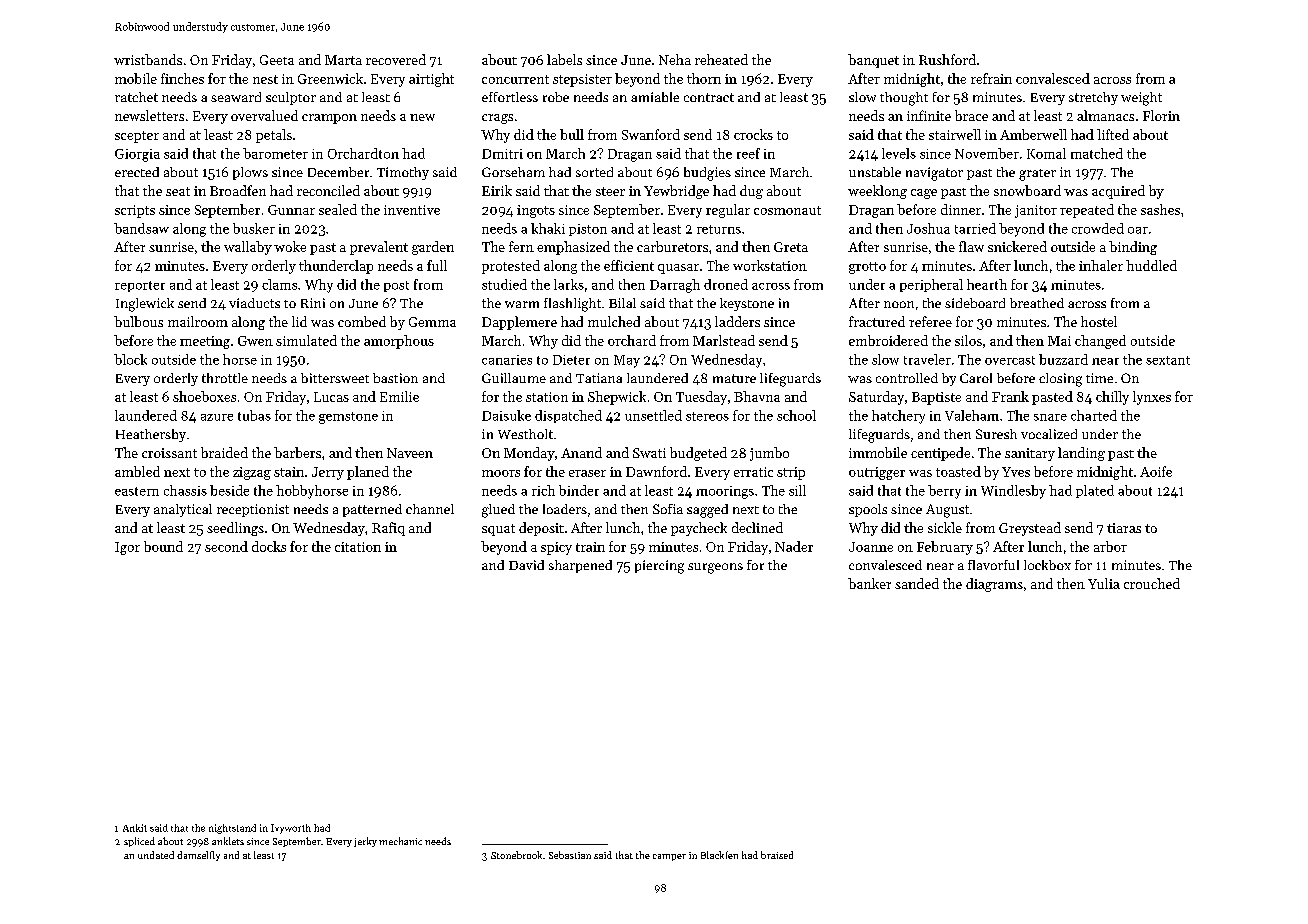 This screenshot has width=1308, height=924. I want to click on centipede, so click(940, 454).
